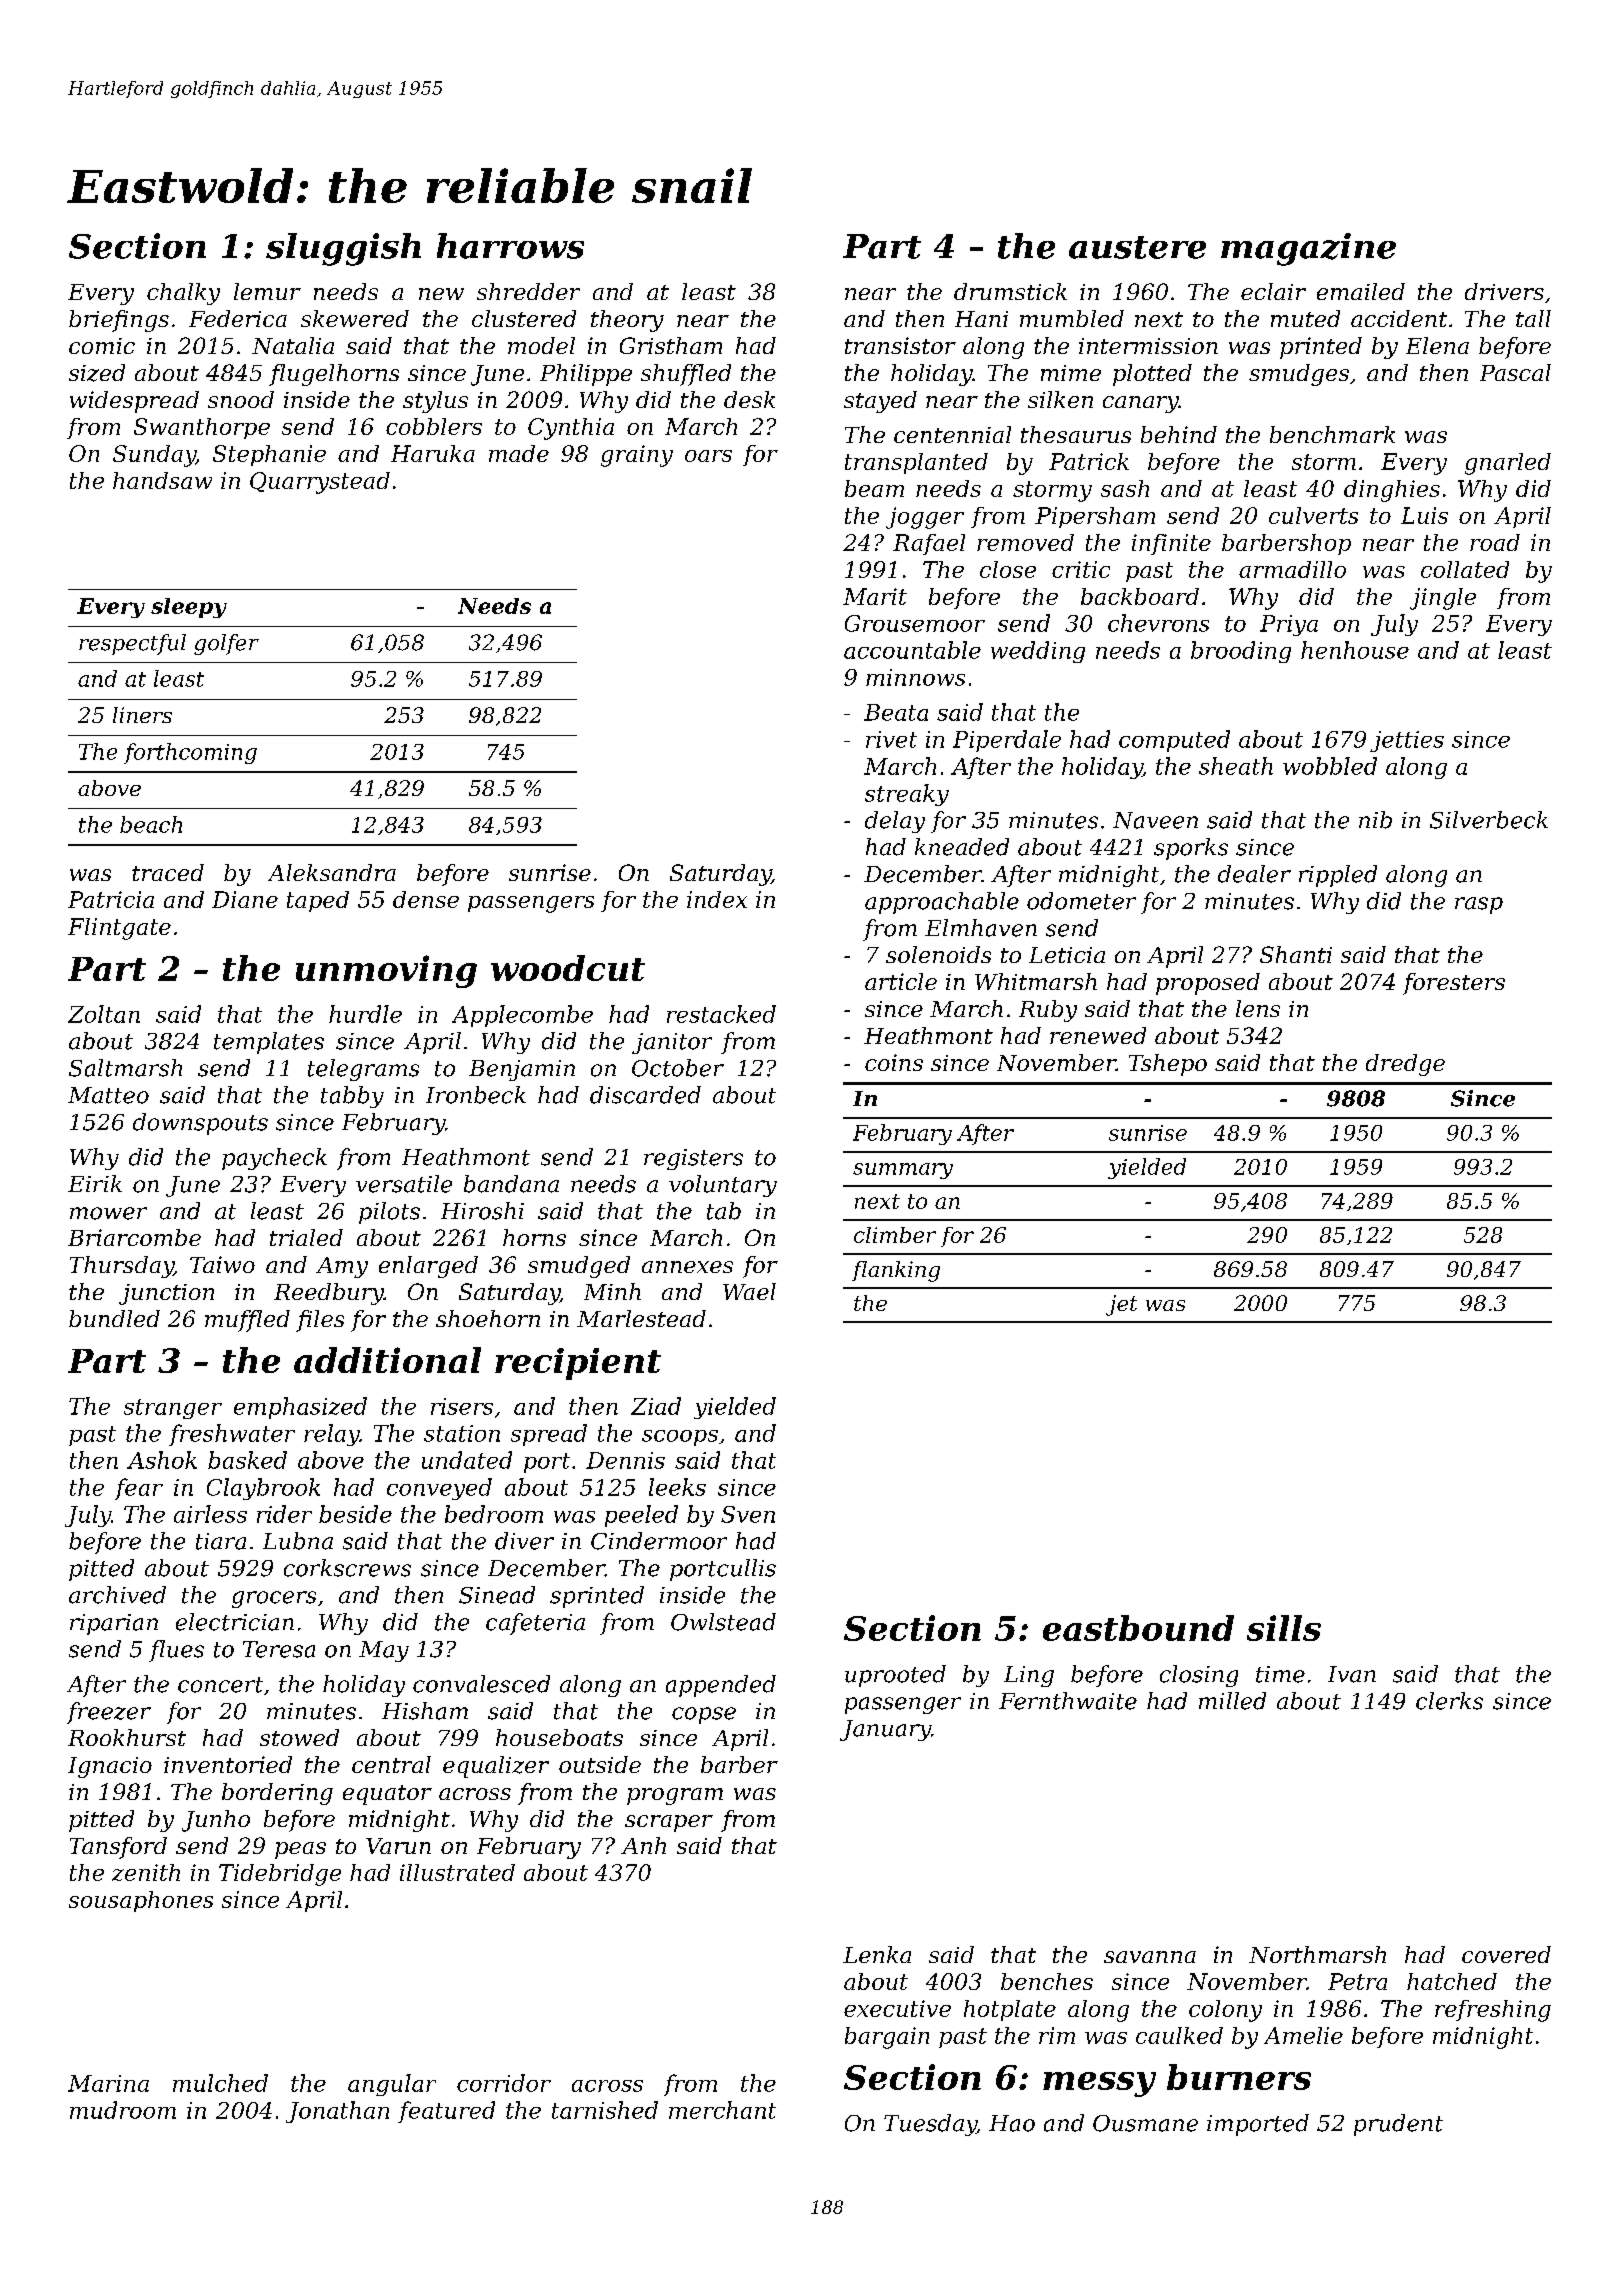 The width and height of the image is (1620, 2292). What do you see at coordinates (200, 1124) in the image?
I see `downspouts` at bounding box center [200, 1124].
